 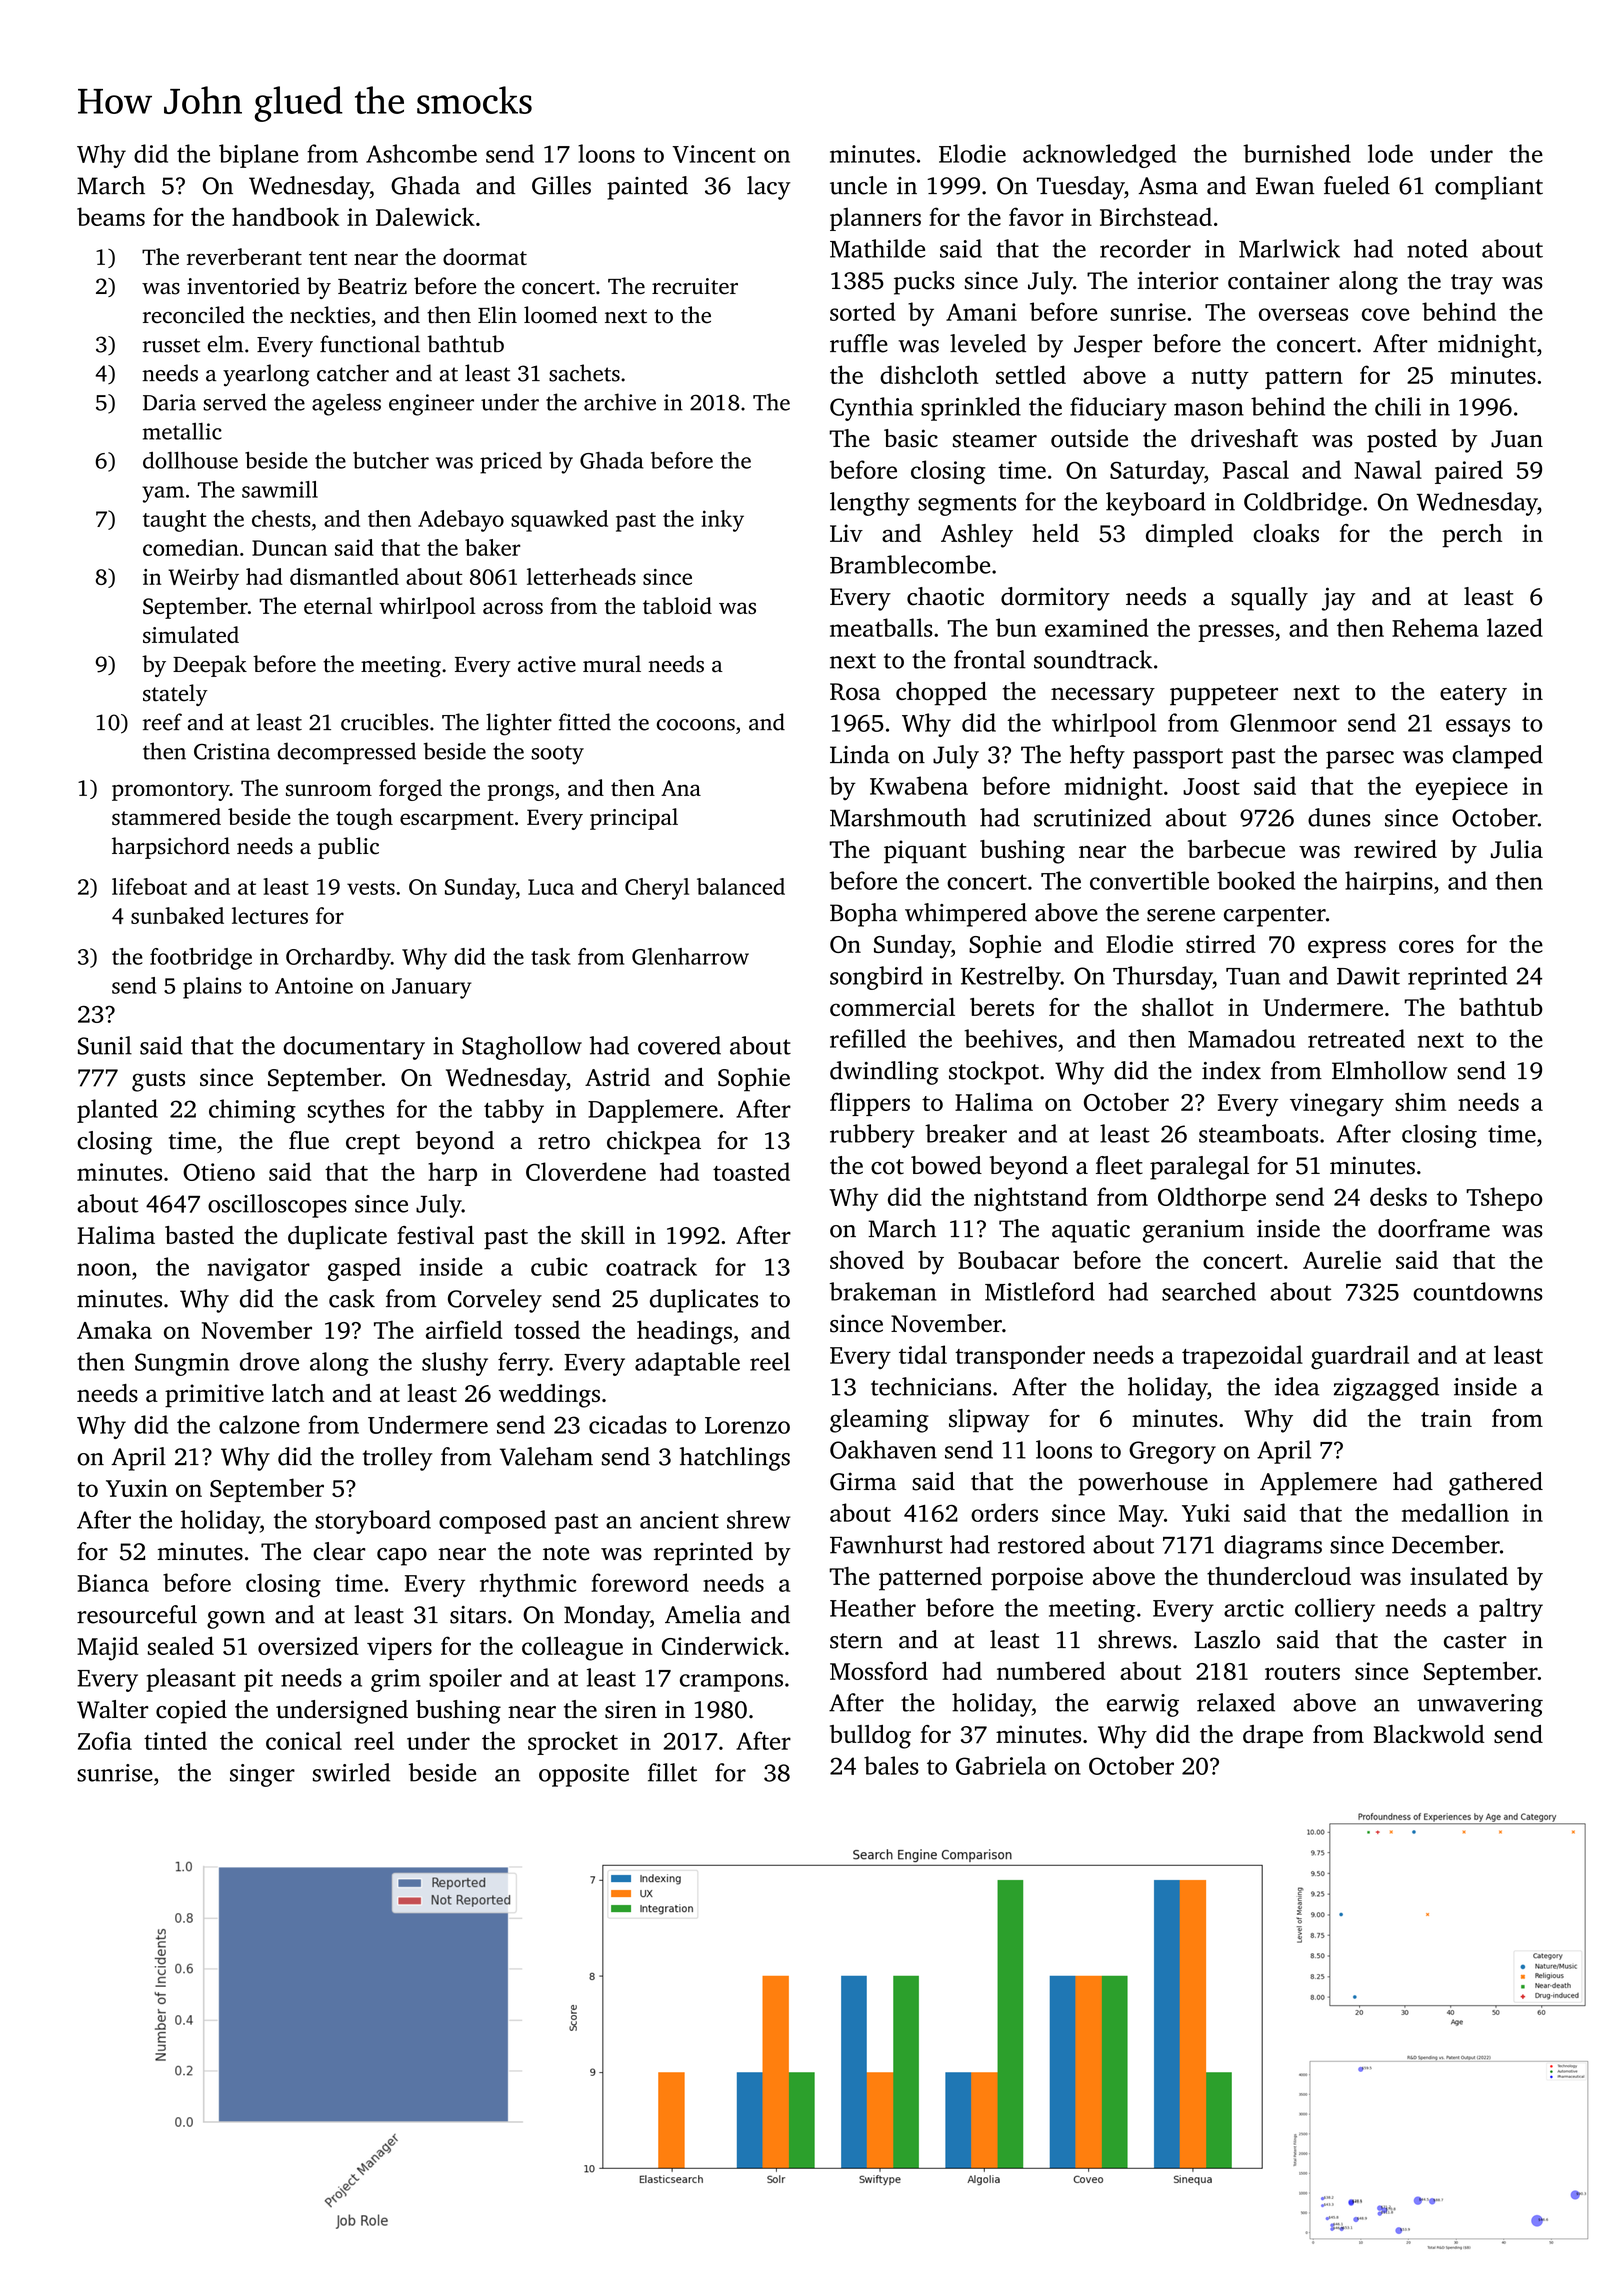 What do you see at coordinates (1517, 439) in the document?
I see `Juan` at bounding box center [1517, 439].
